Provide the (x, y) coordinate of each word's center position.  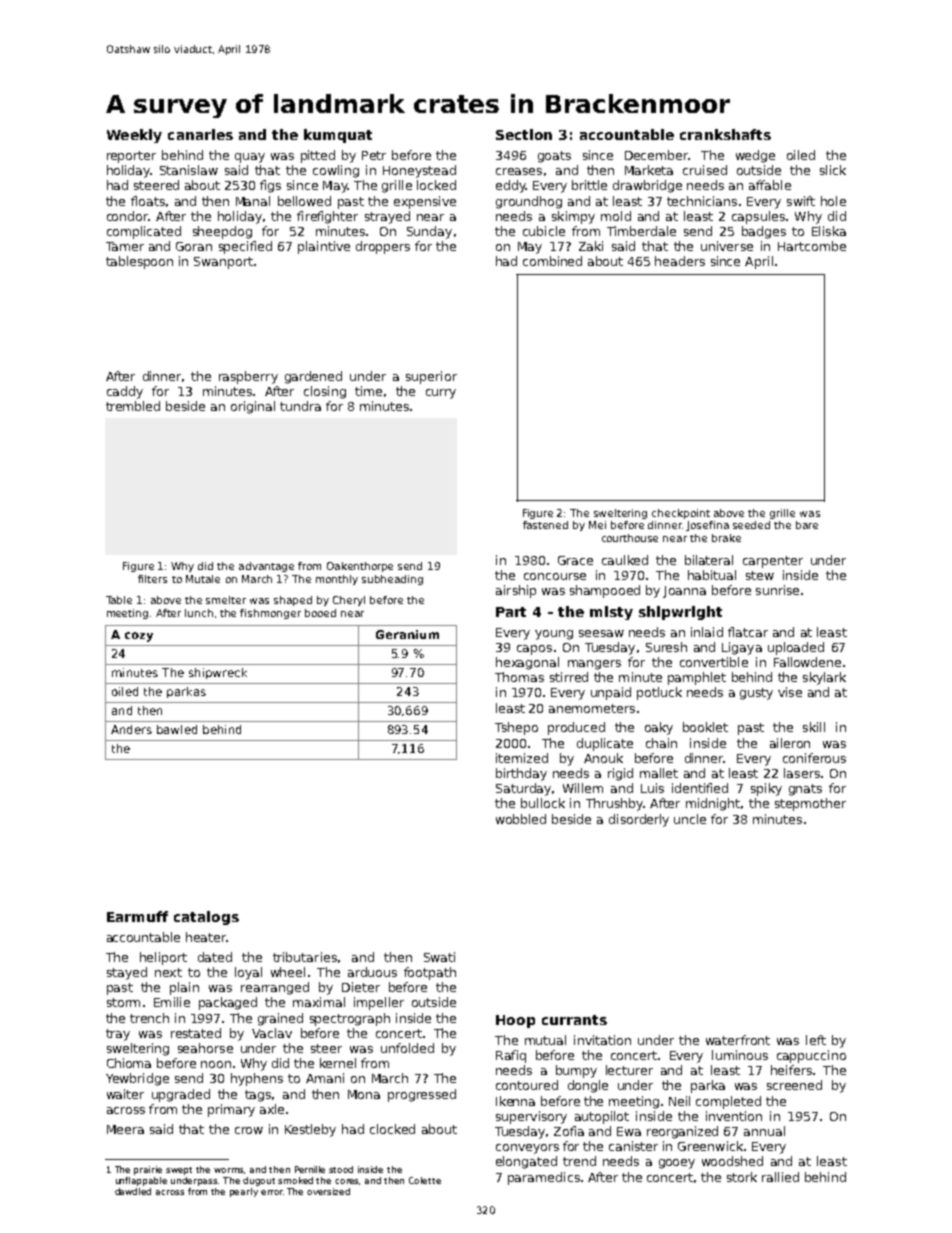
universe (727, 246)
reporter (131, 157)
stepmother (810, 804)
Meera (125, 1129)
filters (152, 579)
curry (441, 394)
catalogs (206, 918)
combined (552, 261)
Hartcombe (812, 246)
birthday (521, 774)
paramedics (544, 1178)
